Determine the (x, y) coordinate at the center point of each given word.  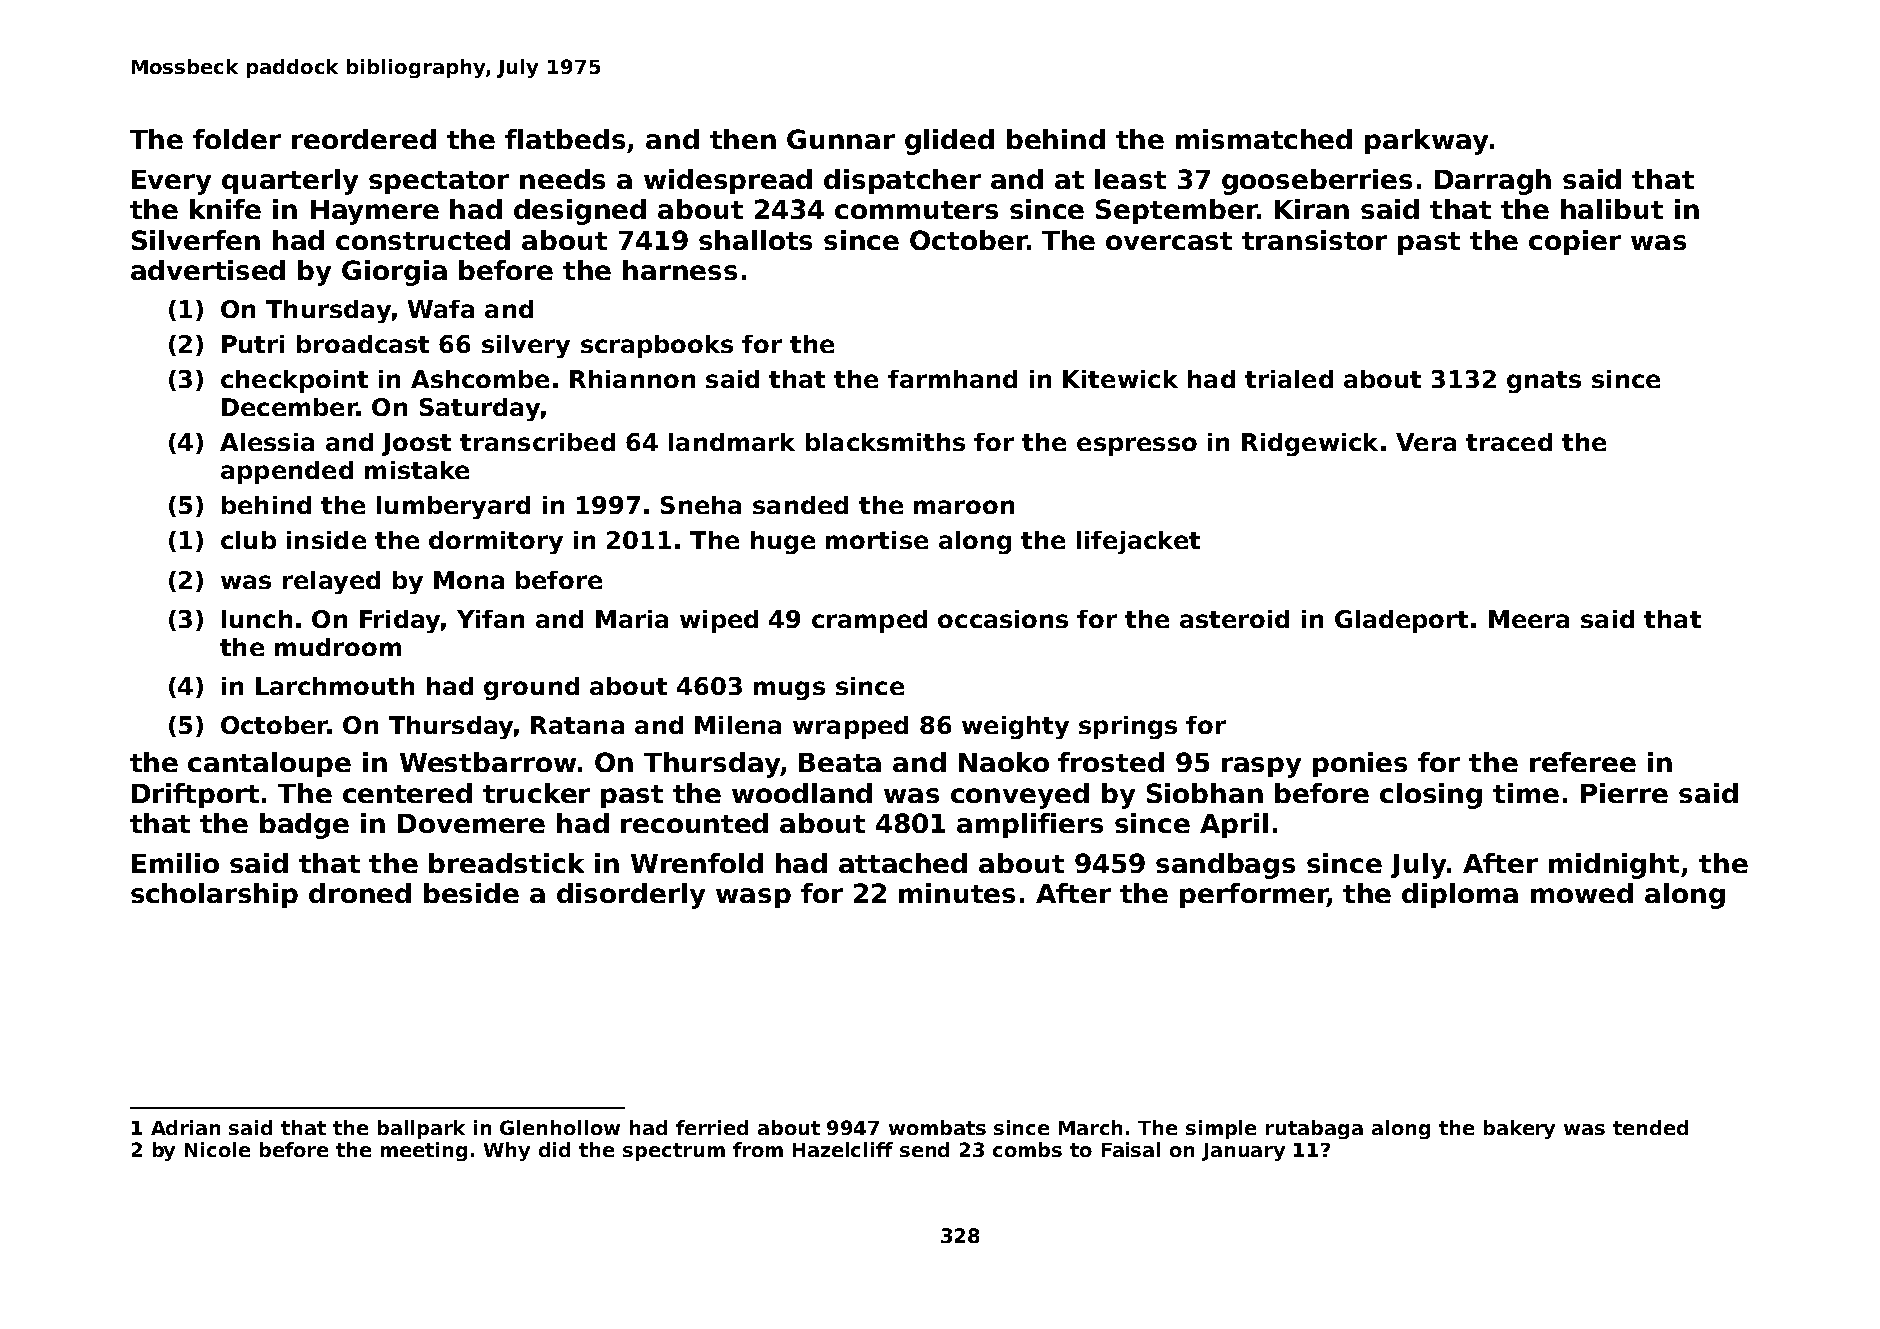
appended (287, 472)
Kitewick (1120, 379)
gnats (1544, 382)
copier (1575, 242)
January (1243, 1152)
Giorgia (394, 273)
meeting (424, 1151)
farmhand (952, 379)
